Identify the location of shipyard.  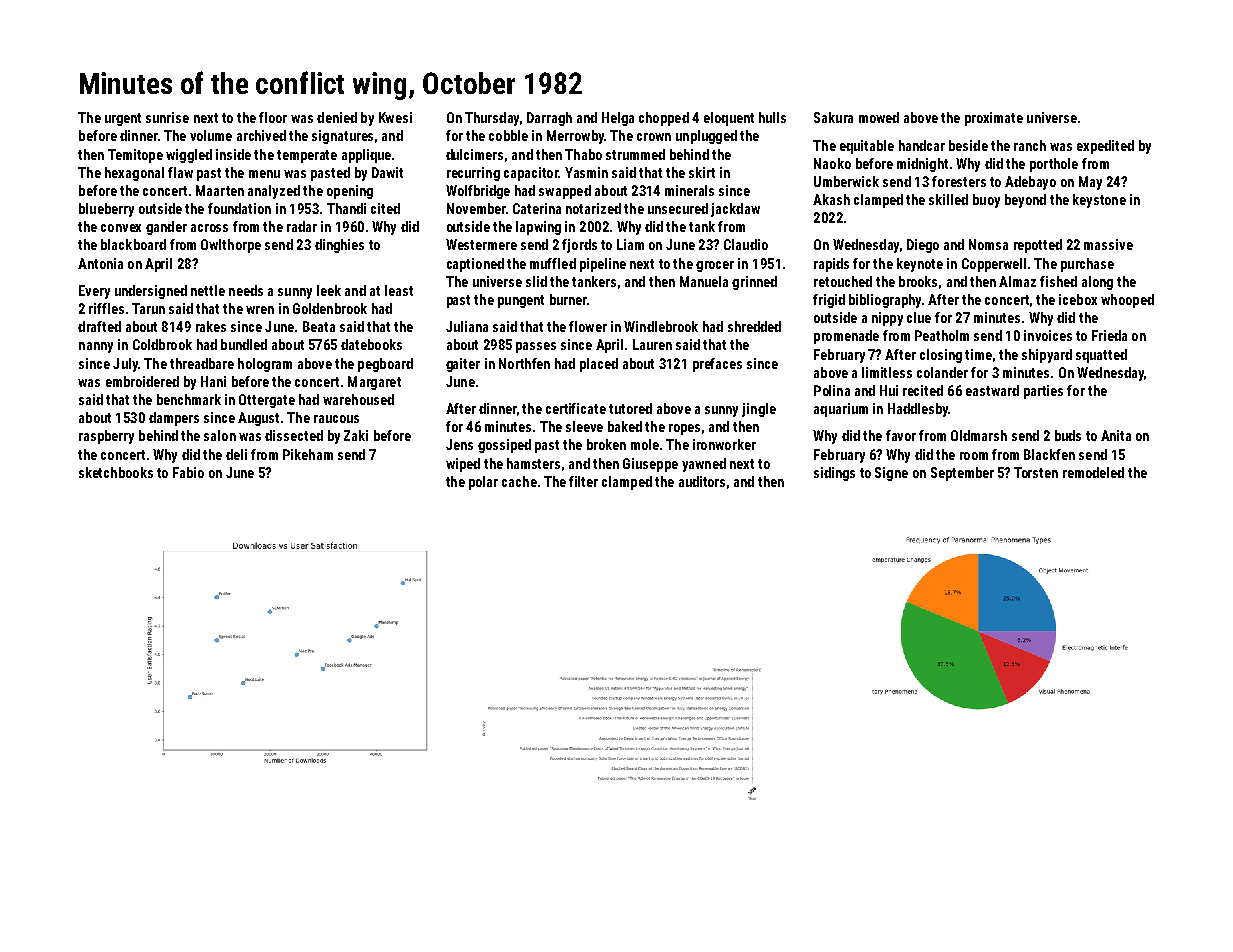
(1047, 356).
